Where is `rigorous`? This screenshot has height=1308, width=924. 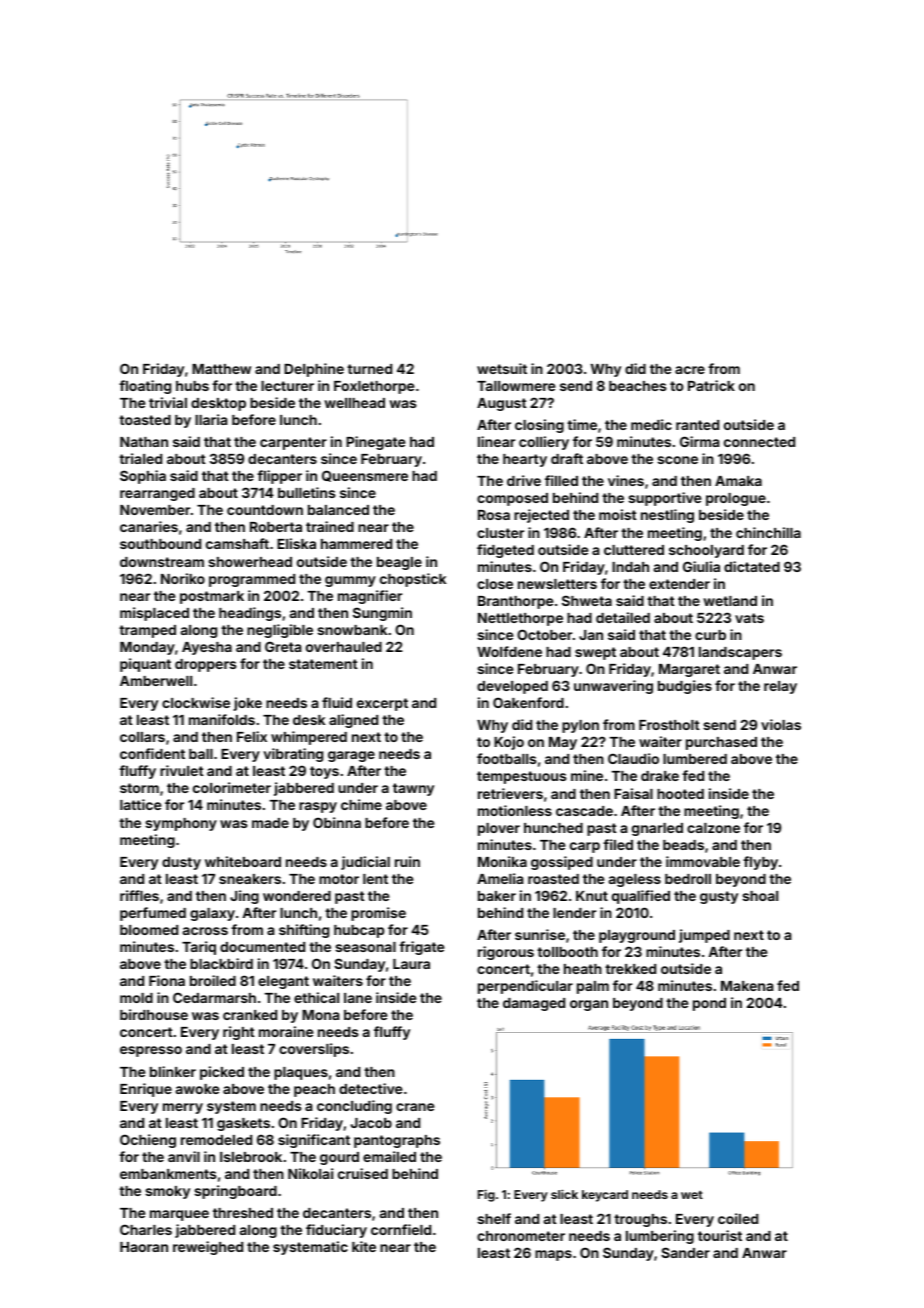 rigorous is located at coordinates (506, 953).
